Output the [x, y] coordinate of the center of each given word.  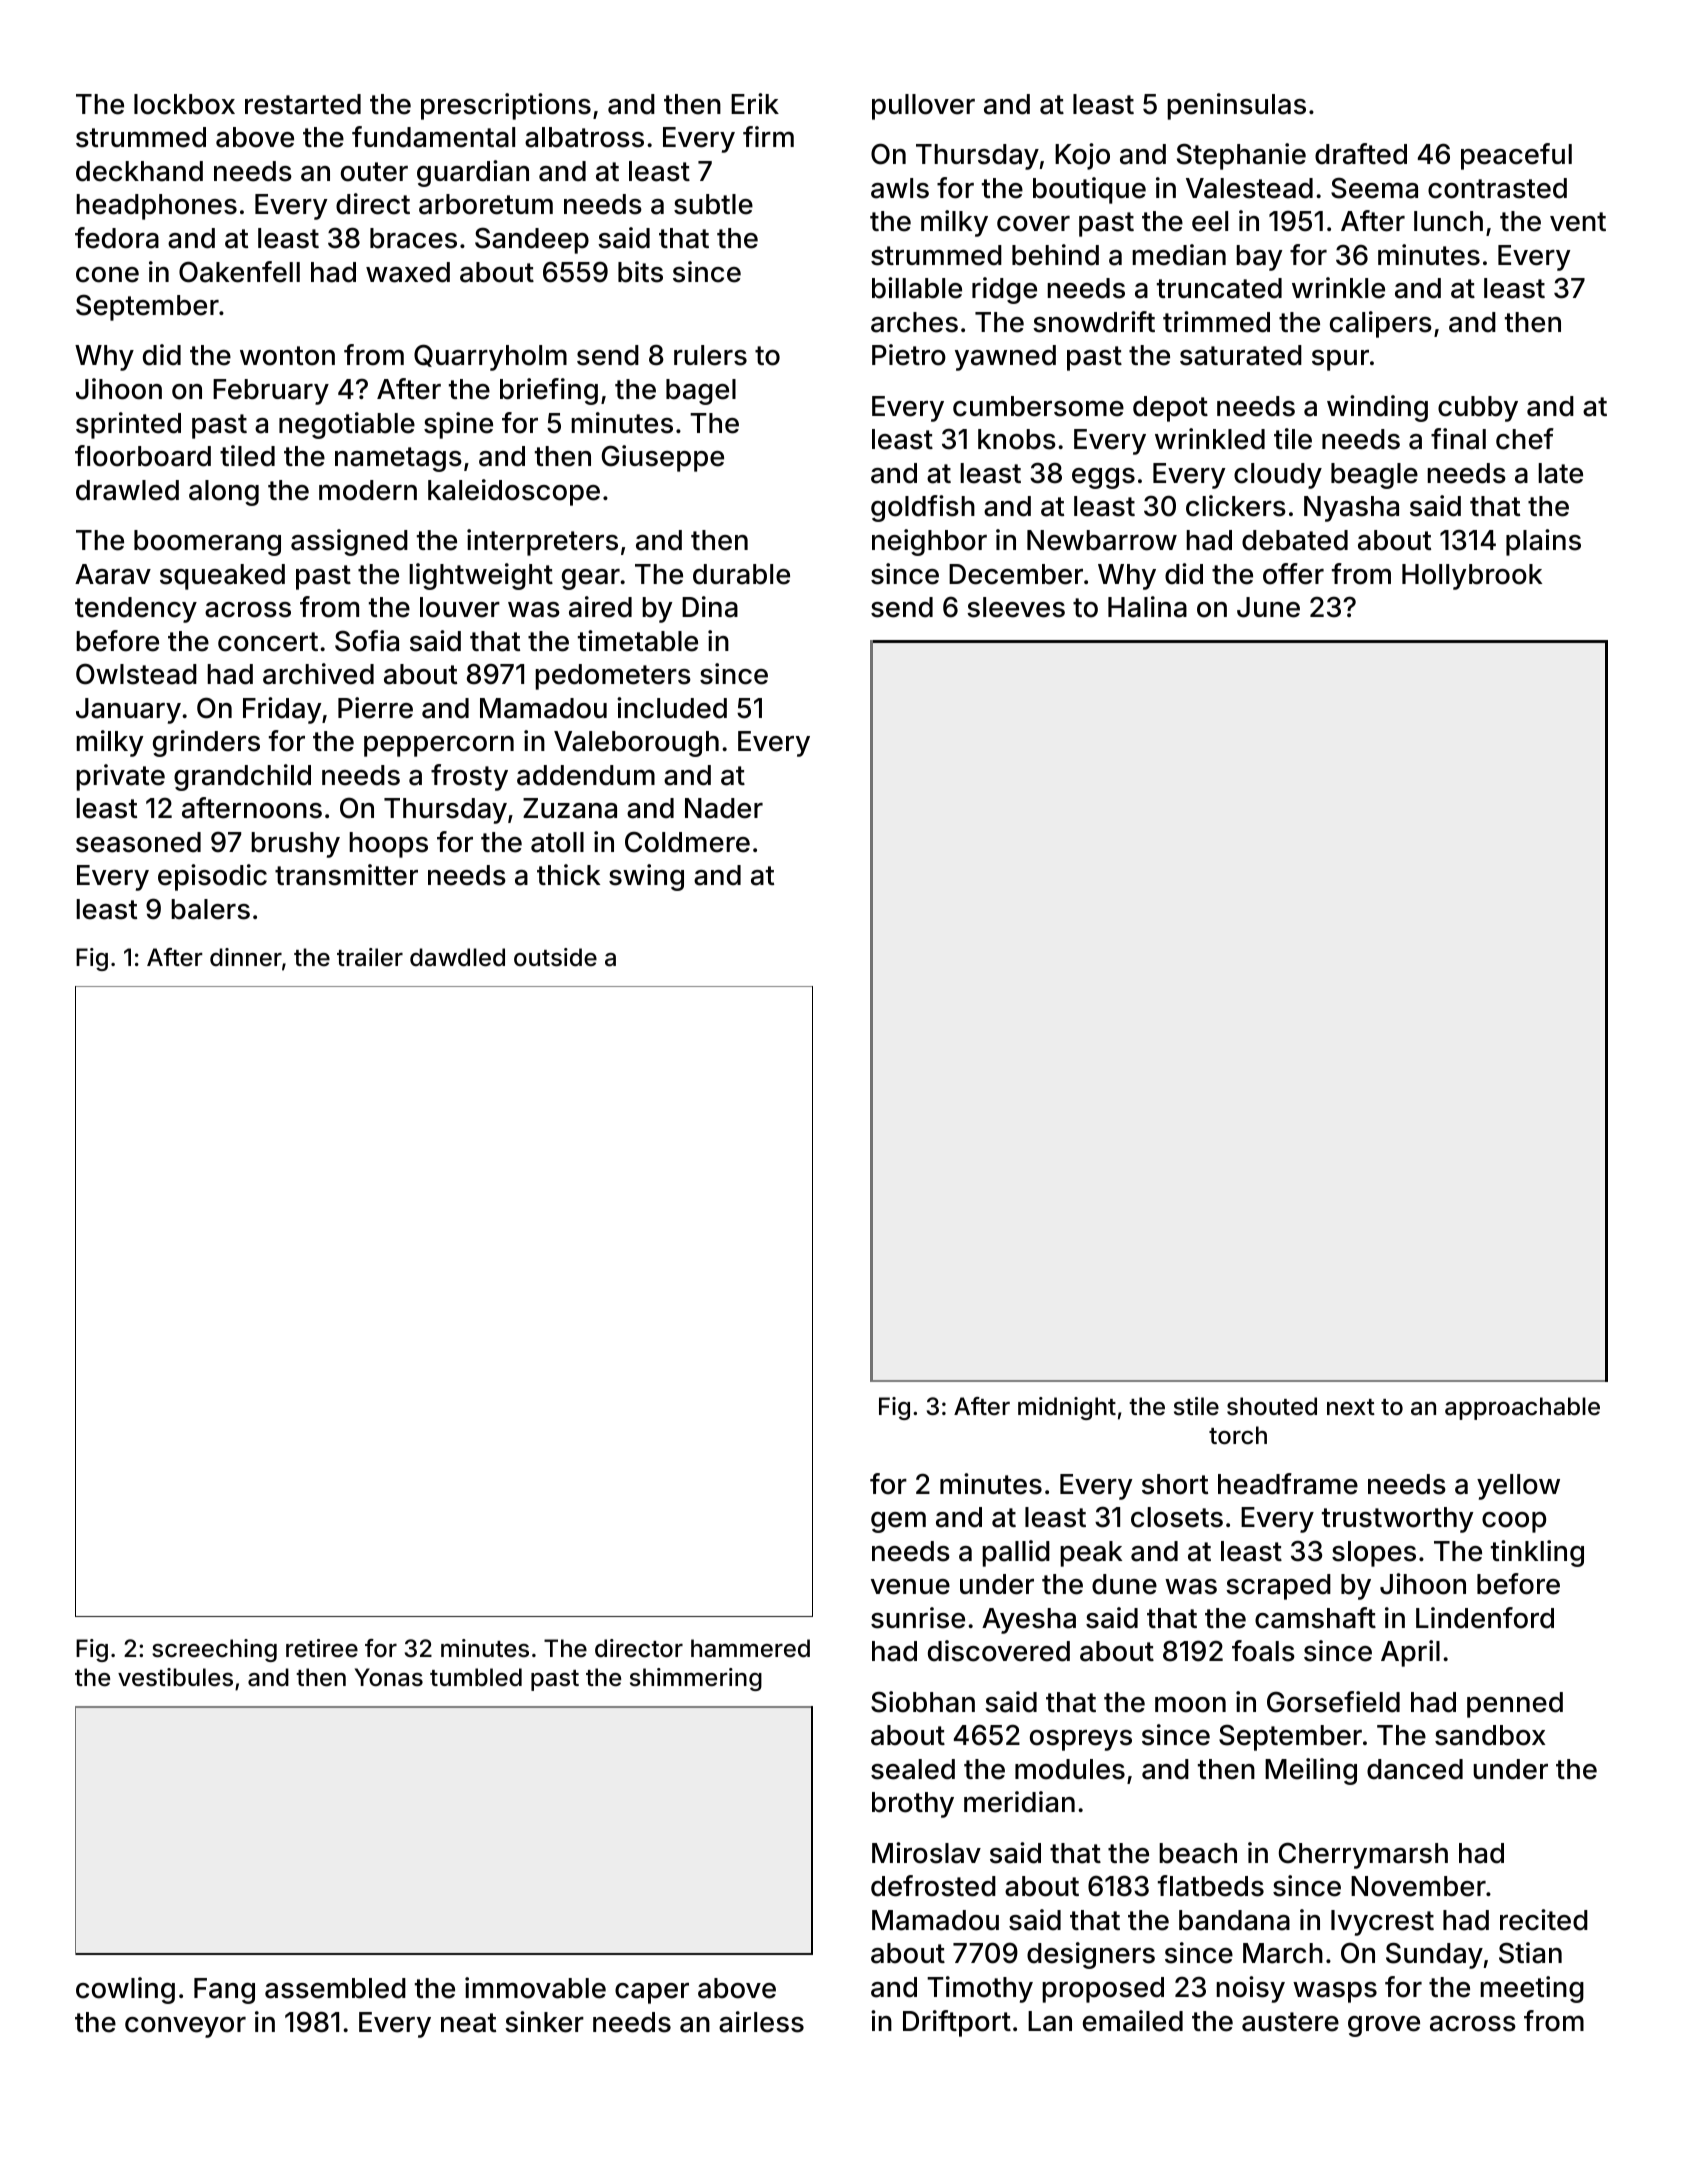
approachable [1522, 1408]
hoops [388, 845]
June [1268, 607]
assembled [335, 1988]
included [672, 708]
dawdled [457, 957]
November [1418, 1886]
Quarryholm [490, 357]
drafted [1361, 154]
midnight [1067, 1408]
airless [761, 2022]
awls [900, 188]
